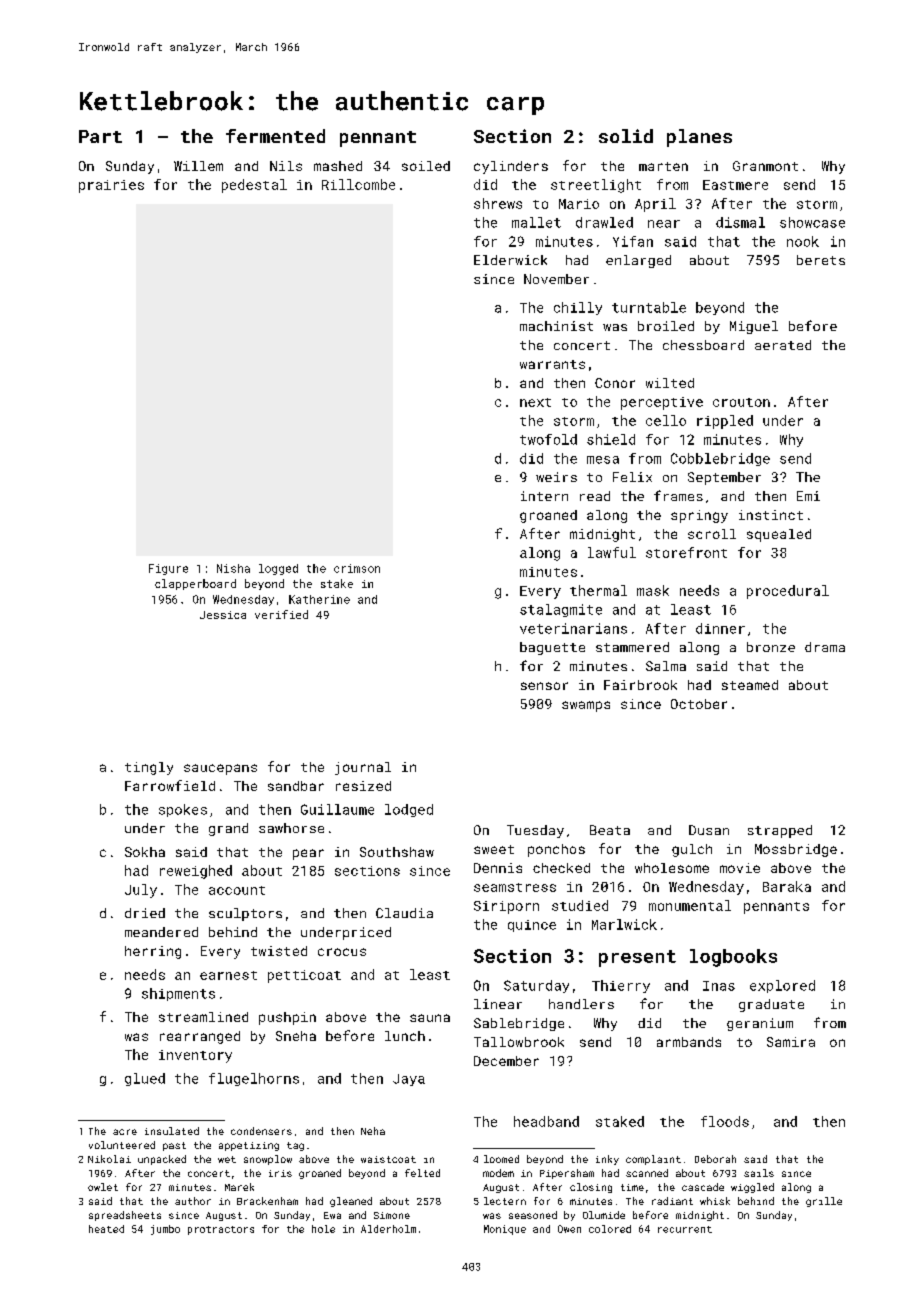 The image size is (924, 1308). What do you see at coordinates (278, 569) in the screenshot?
I see `logged` at bounding box center [278, 569].
